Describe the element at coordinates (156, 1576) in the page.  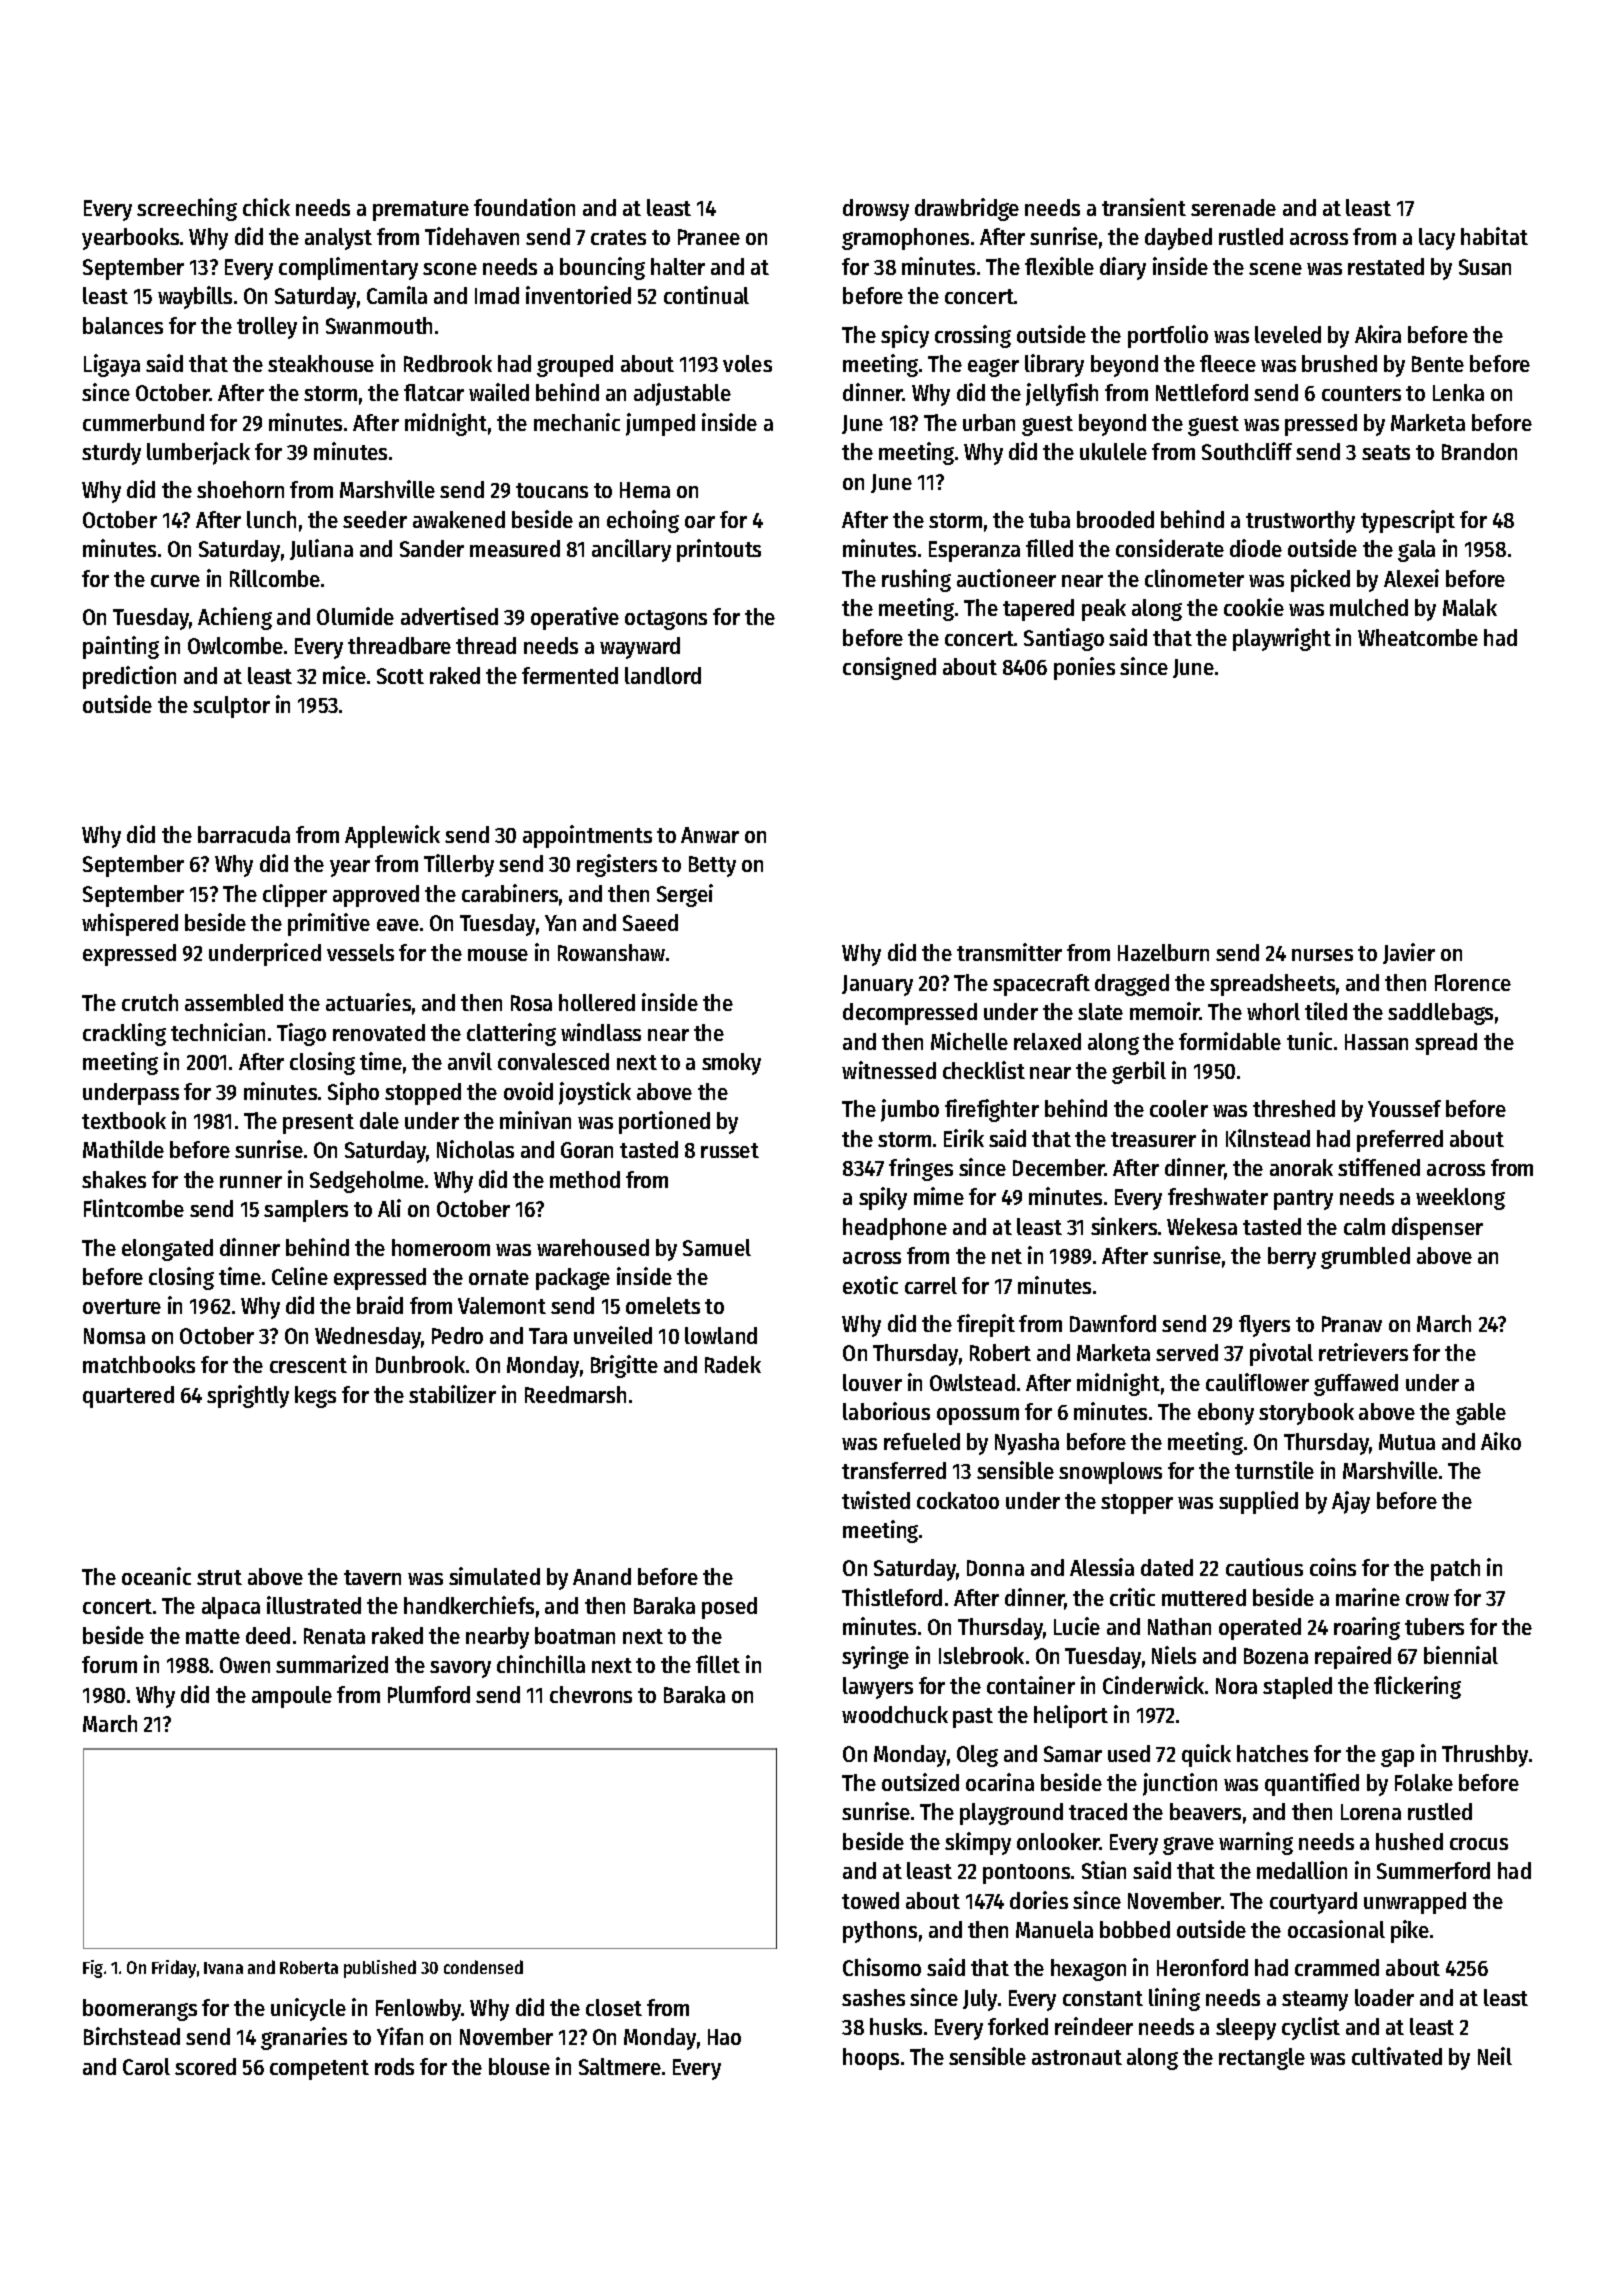
I see `oceanic` at that location.
